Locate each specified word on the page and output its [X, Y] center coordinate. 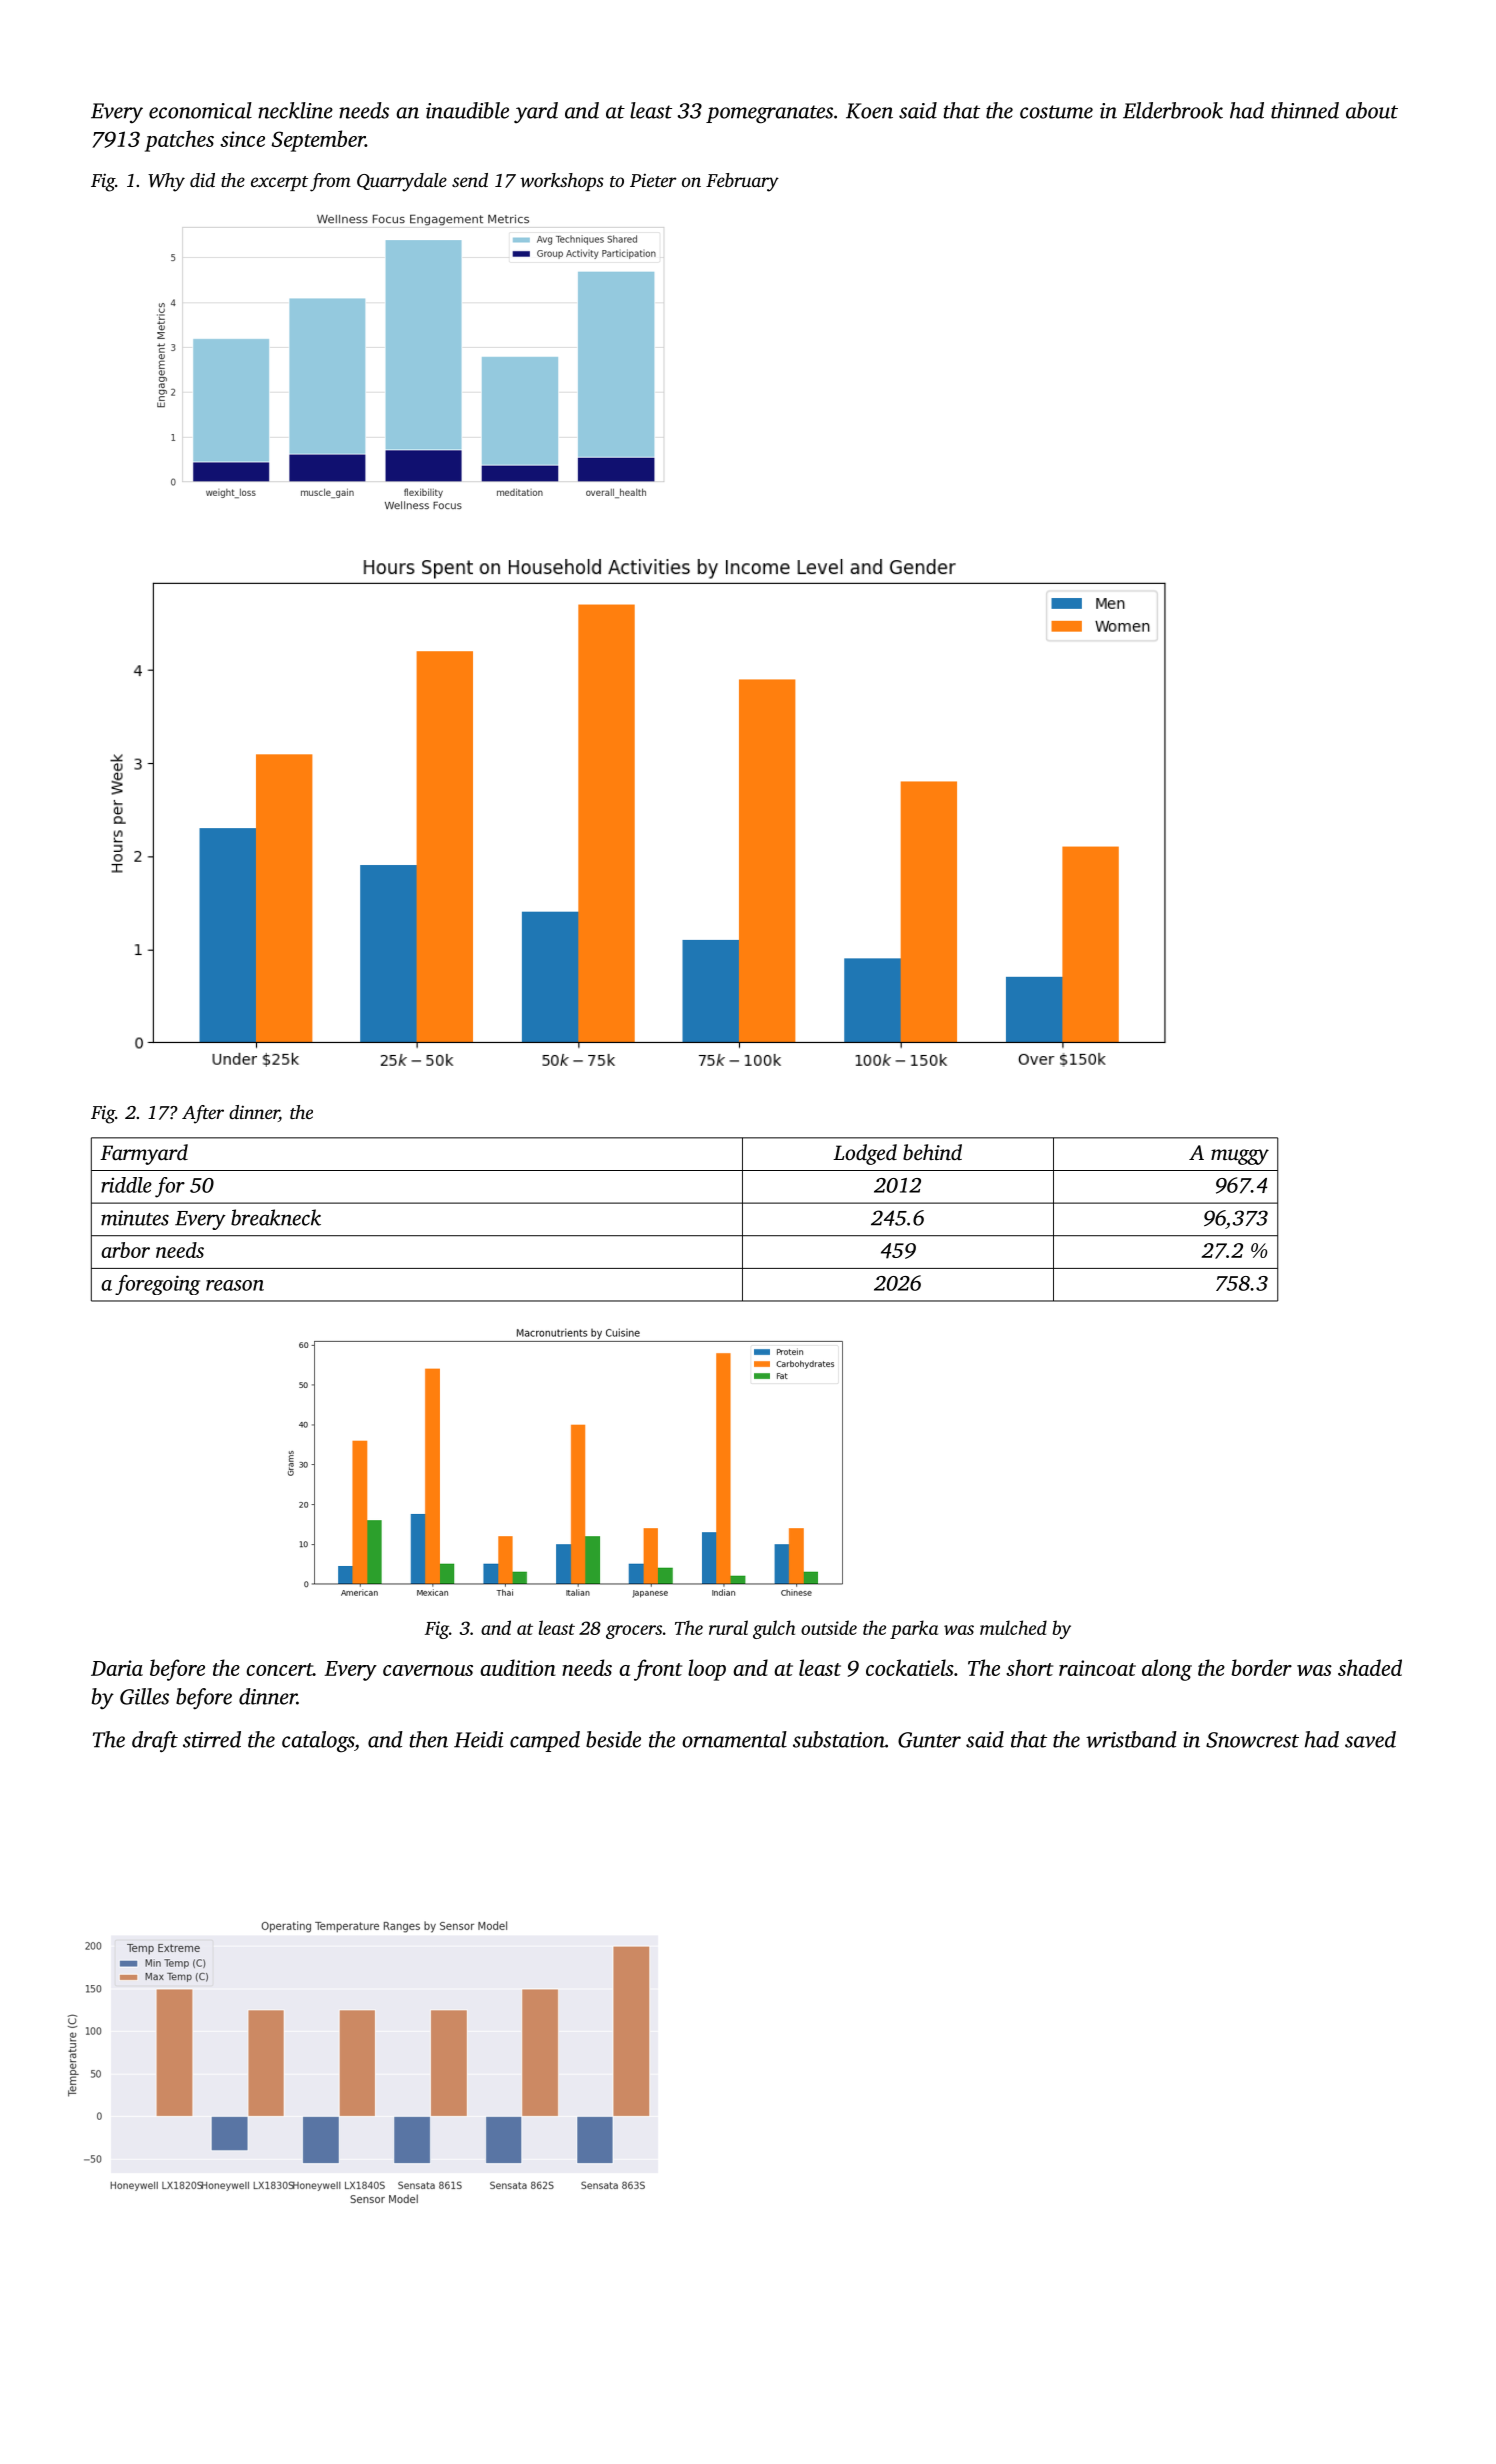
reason [235, 1285]
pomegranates [769, 114]
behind [932, 1152]
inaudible [467, 110]
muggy [1240, 1157]
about [1372, 110]
